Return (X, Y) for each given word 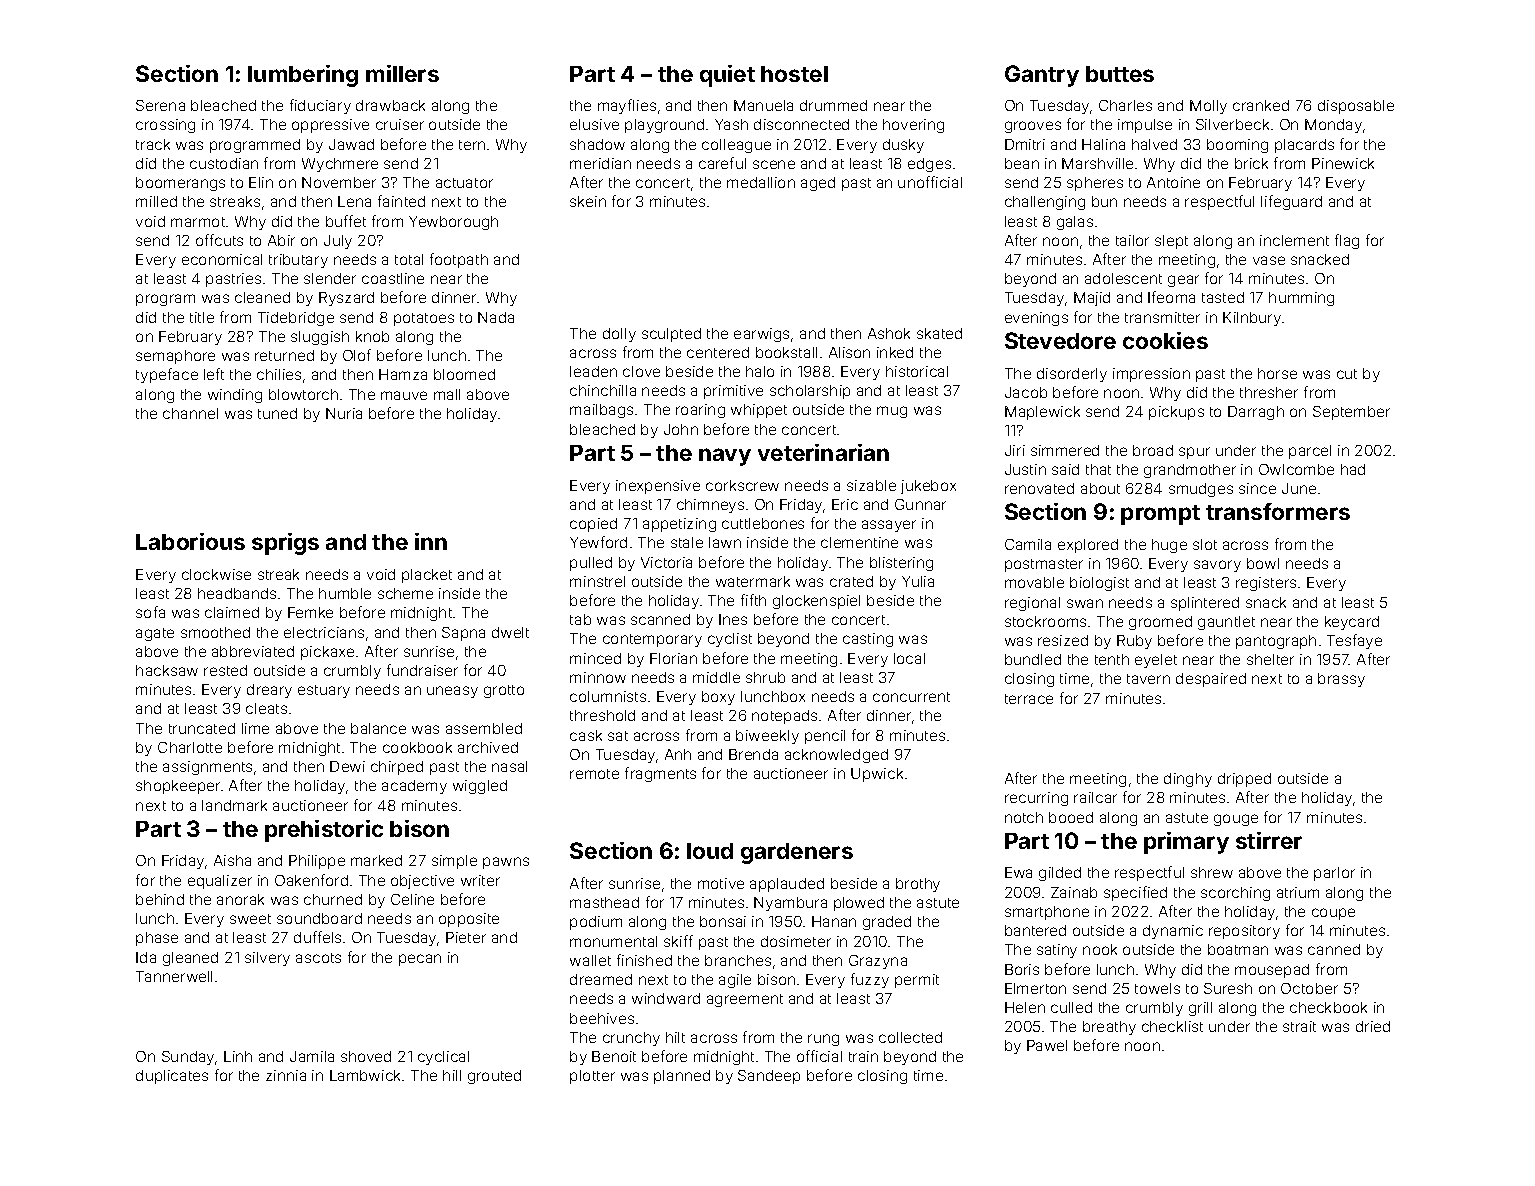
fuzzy (870, 980)
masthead (604, 902)
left (214, 374)
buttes (1120, 74)
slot (1205, 544)
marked (376, 860)
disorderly (1072, 375)
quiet (727, 76)
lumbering (303, 76)
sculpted (671, 335)
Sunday (188, 1058)
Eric (845, 504)
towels (1157, 988)
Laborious (190, 541)
